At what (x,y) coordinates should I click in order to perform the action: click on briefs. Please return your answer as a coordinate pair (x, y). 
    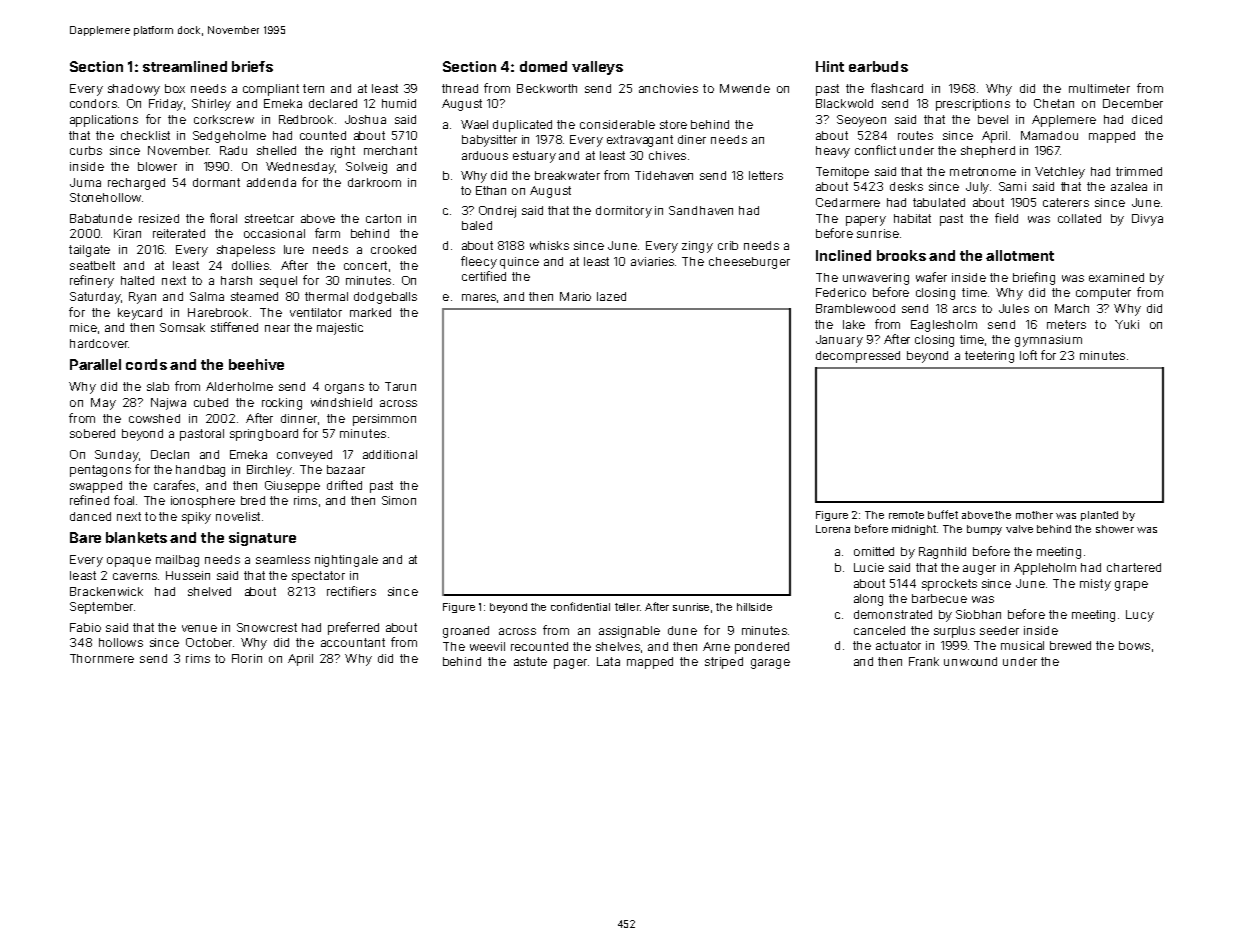
    Looking at the image, I should click on (252, 66).
